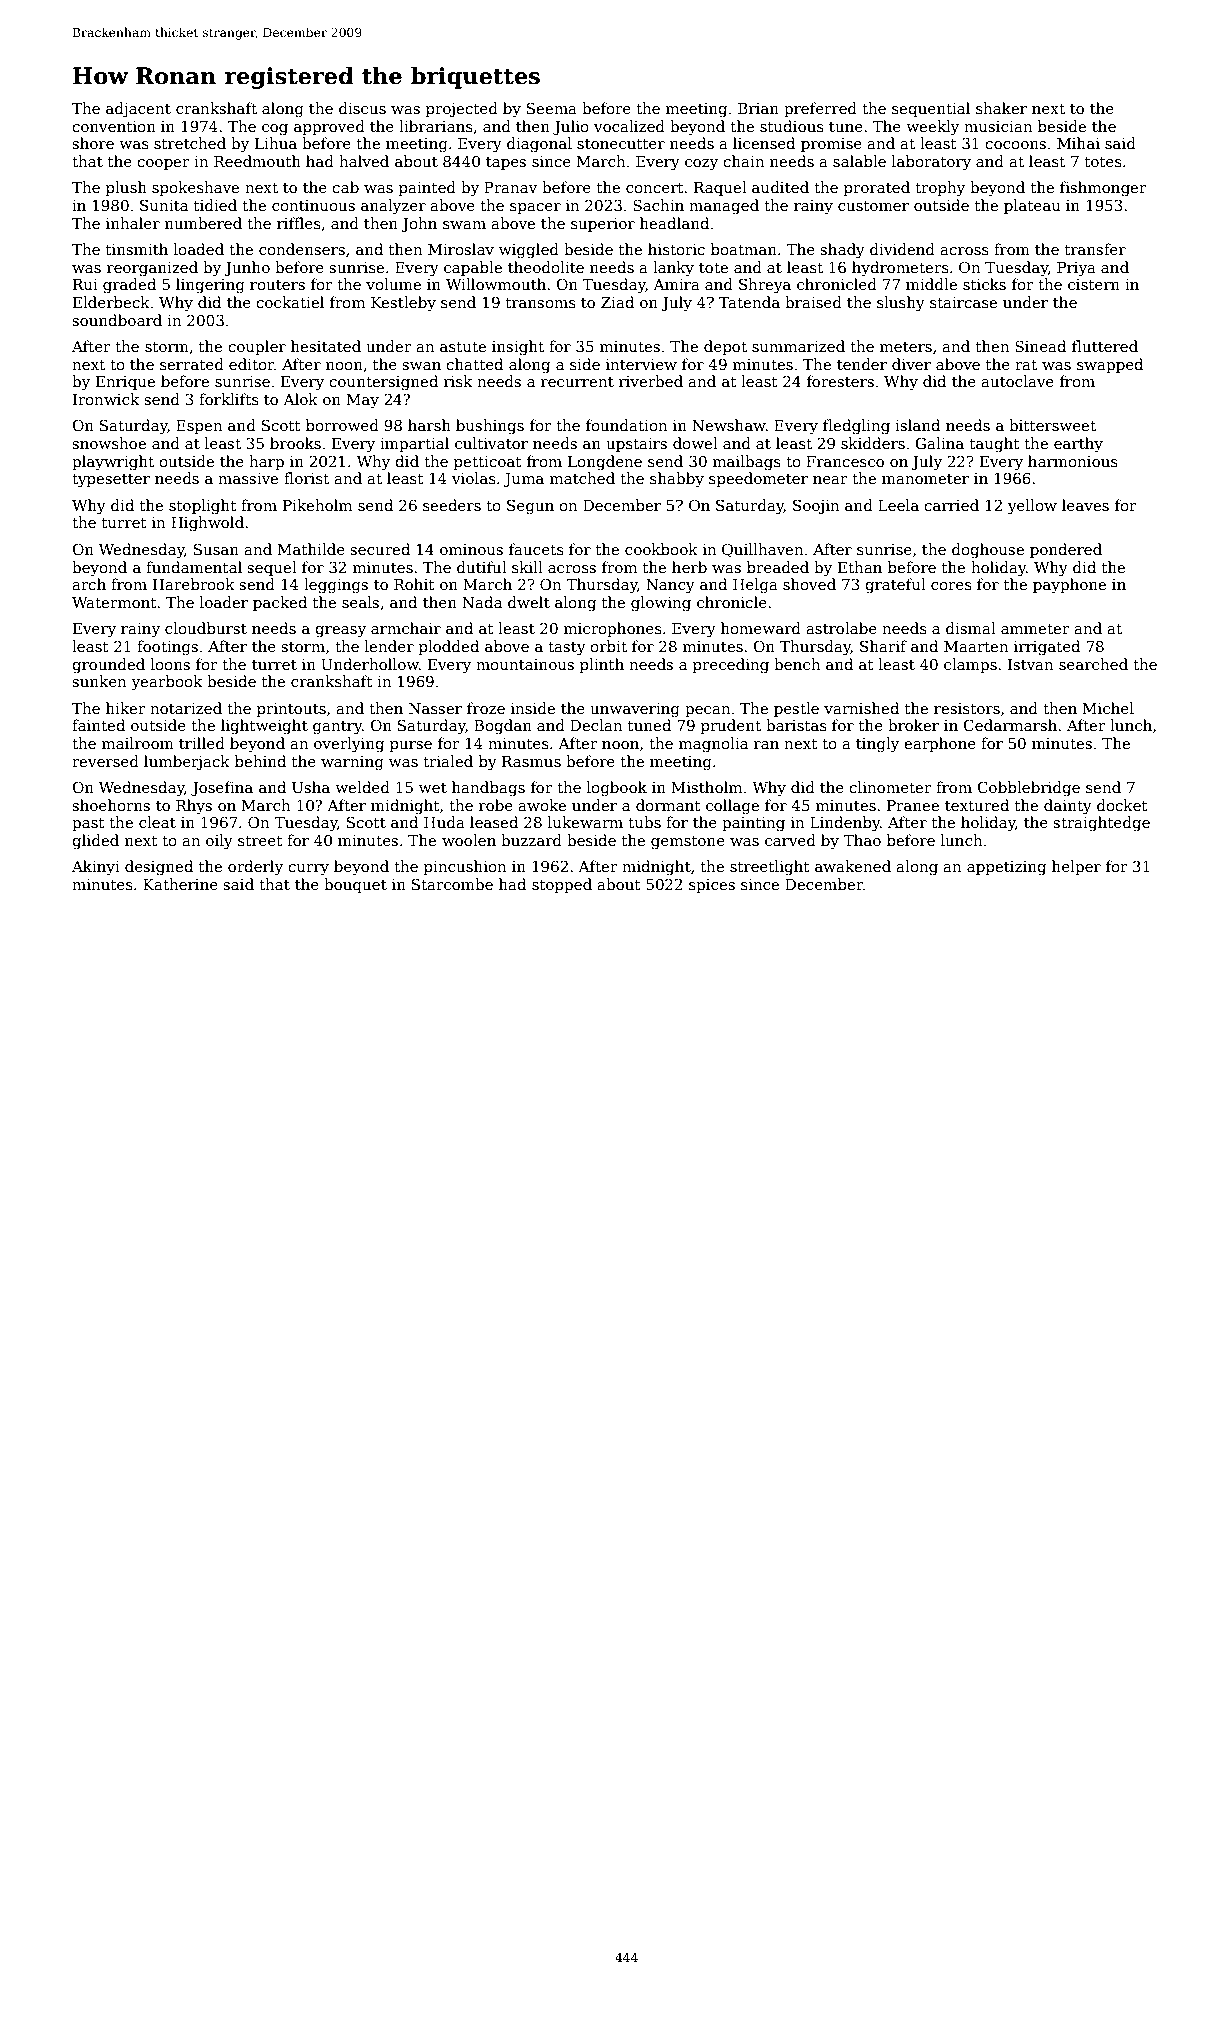 This page has height=2026, width=1230. Describe the element at coordinates (1105, 346) in the page. I see `fluttered` at that location.
